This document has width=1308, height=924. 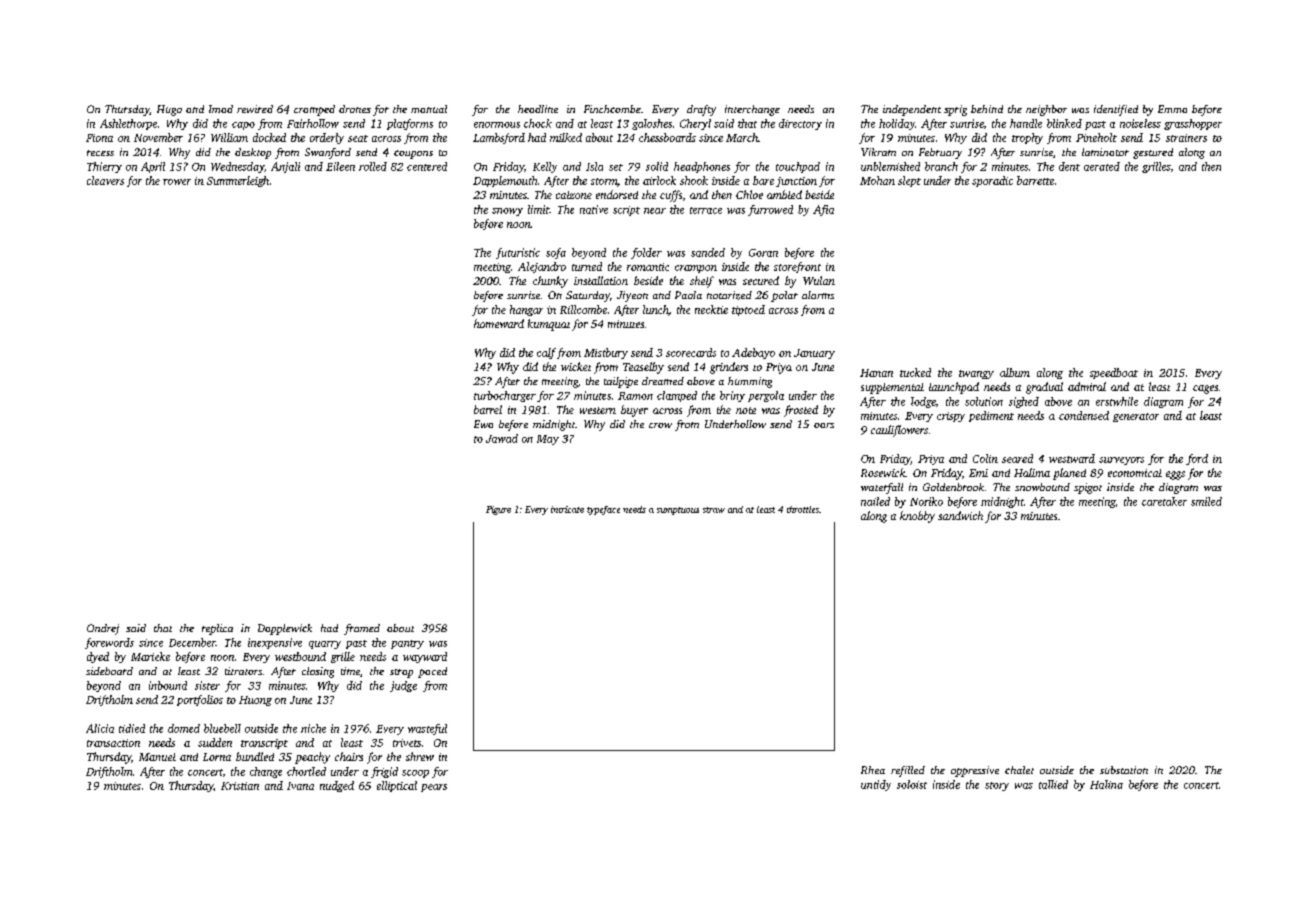 I want to click on behind, so click(x=987, y=109).
